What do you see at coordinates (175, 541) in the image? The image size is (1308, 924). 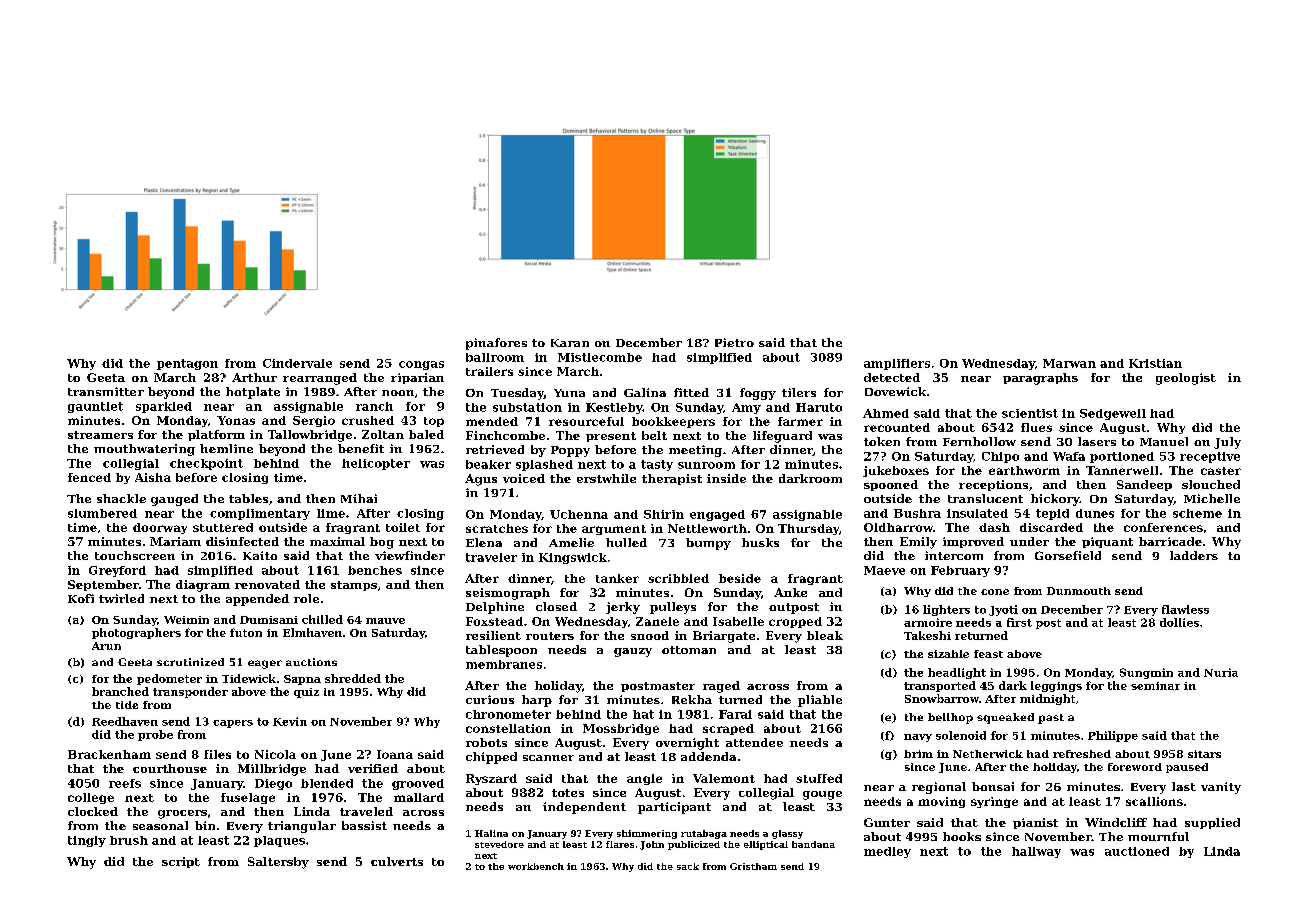 I see `Mariam` at bounding box center [175, 541].
